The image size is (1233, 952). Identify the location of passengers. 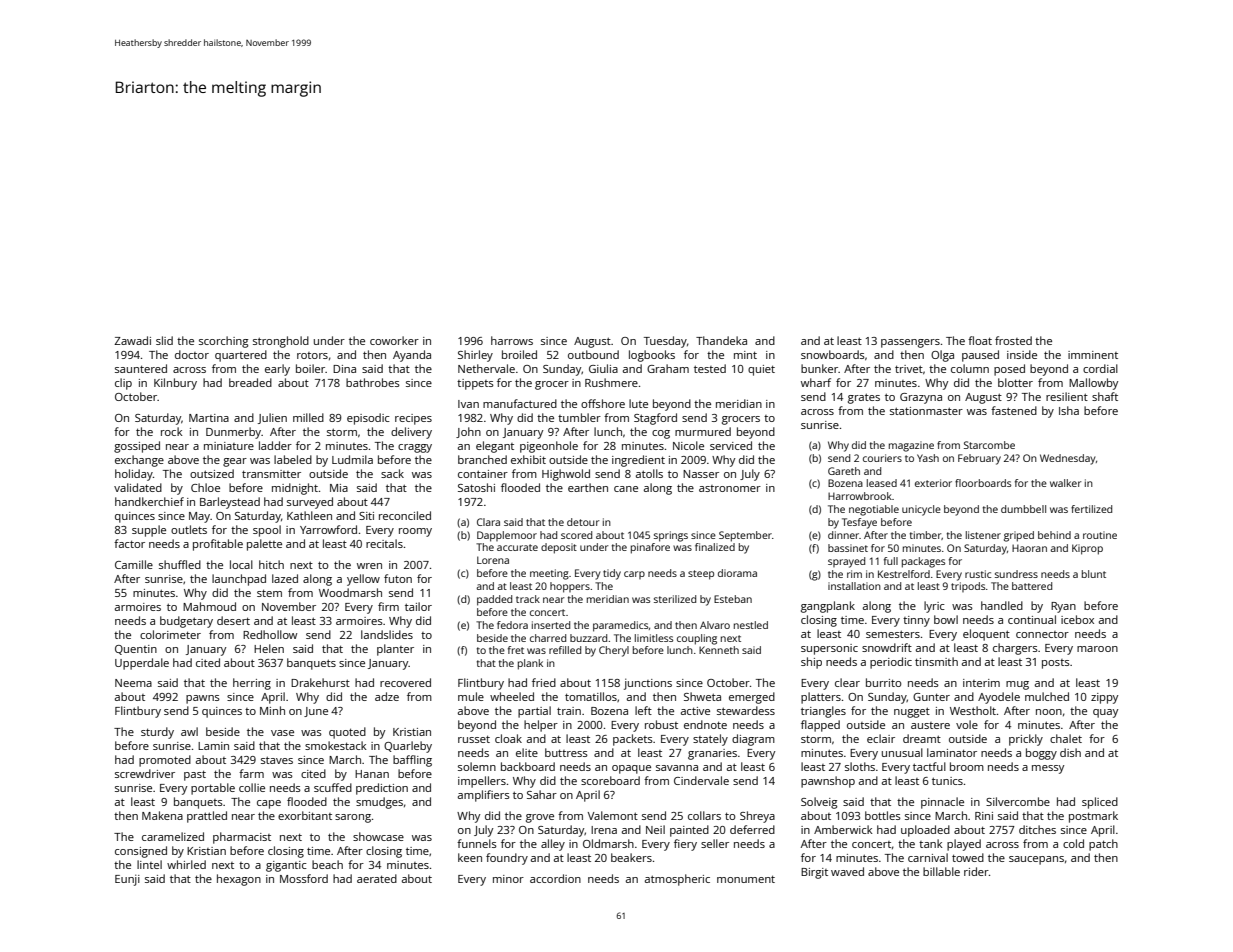
(910, 343).
